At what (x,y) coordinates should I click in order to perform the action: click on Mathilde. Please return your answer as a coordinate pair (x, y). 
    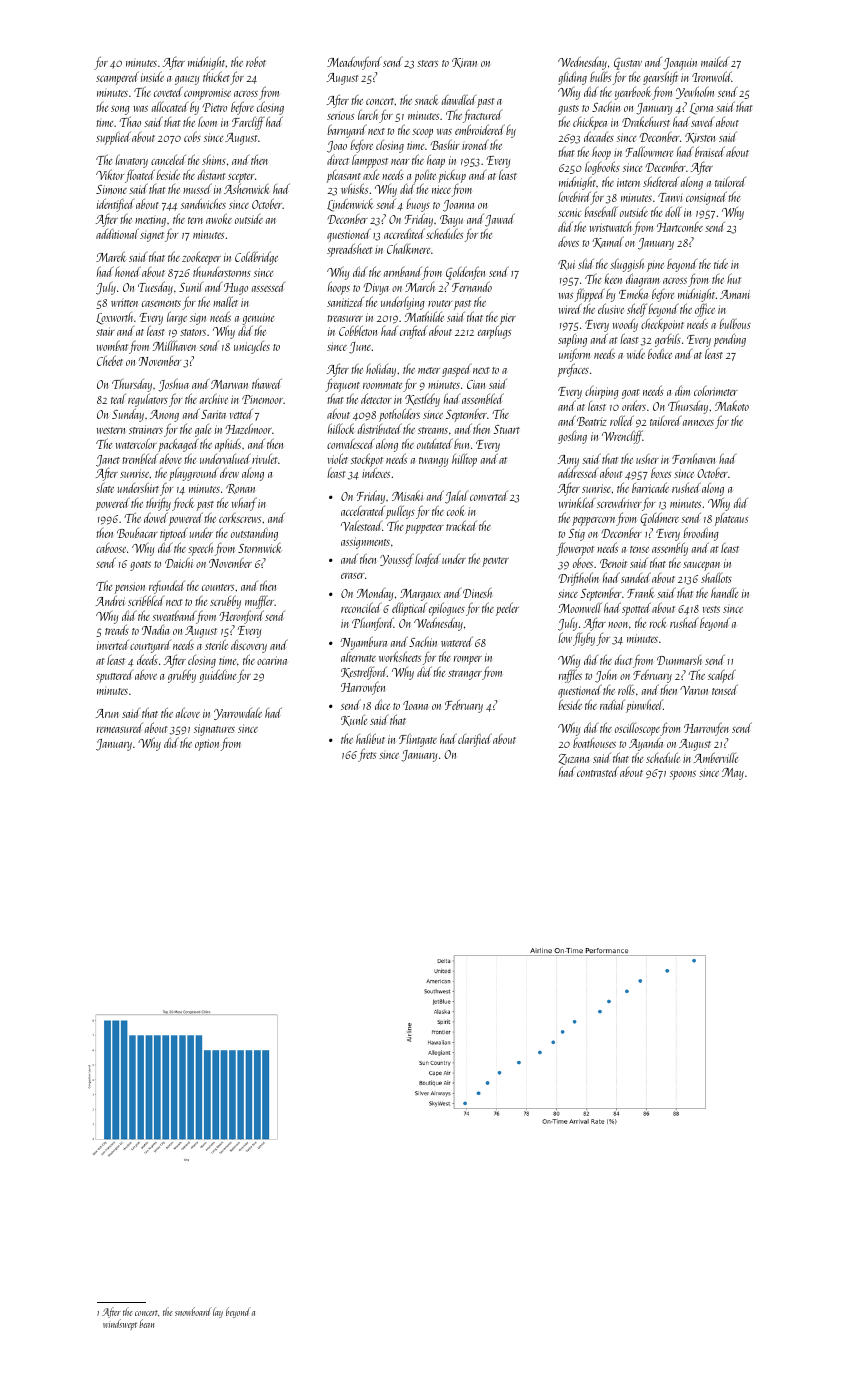
    Looking at the image, I should click on (424, 316).
